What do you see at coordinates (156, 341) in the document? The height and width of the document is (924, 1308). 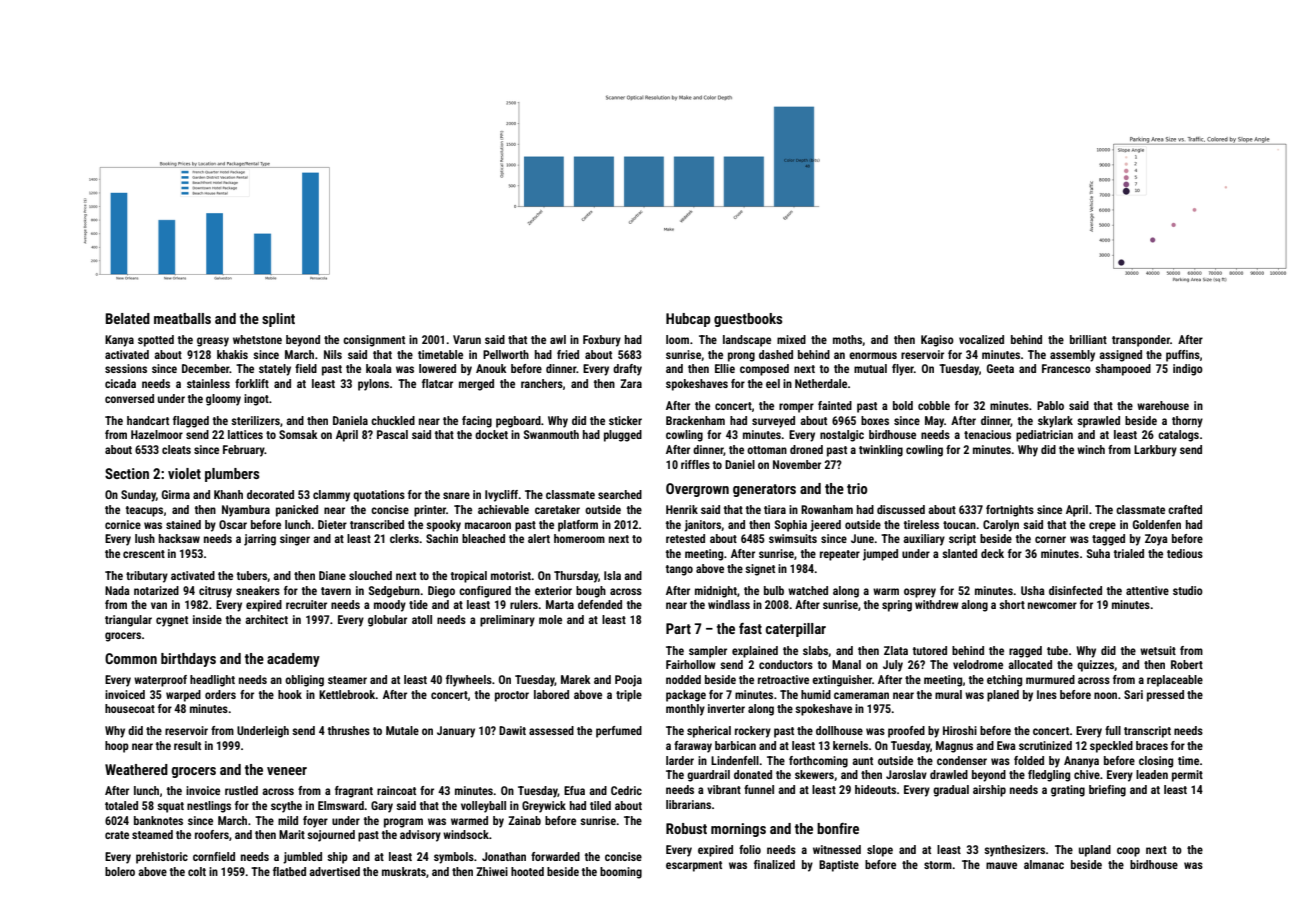 I see `spotted` at bounding box center [156, 341].
